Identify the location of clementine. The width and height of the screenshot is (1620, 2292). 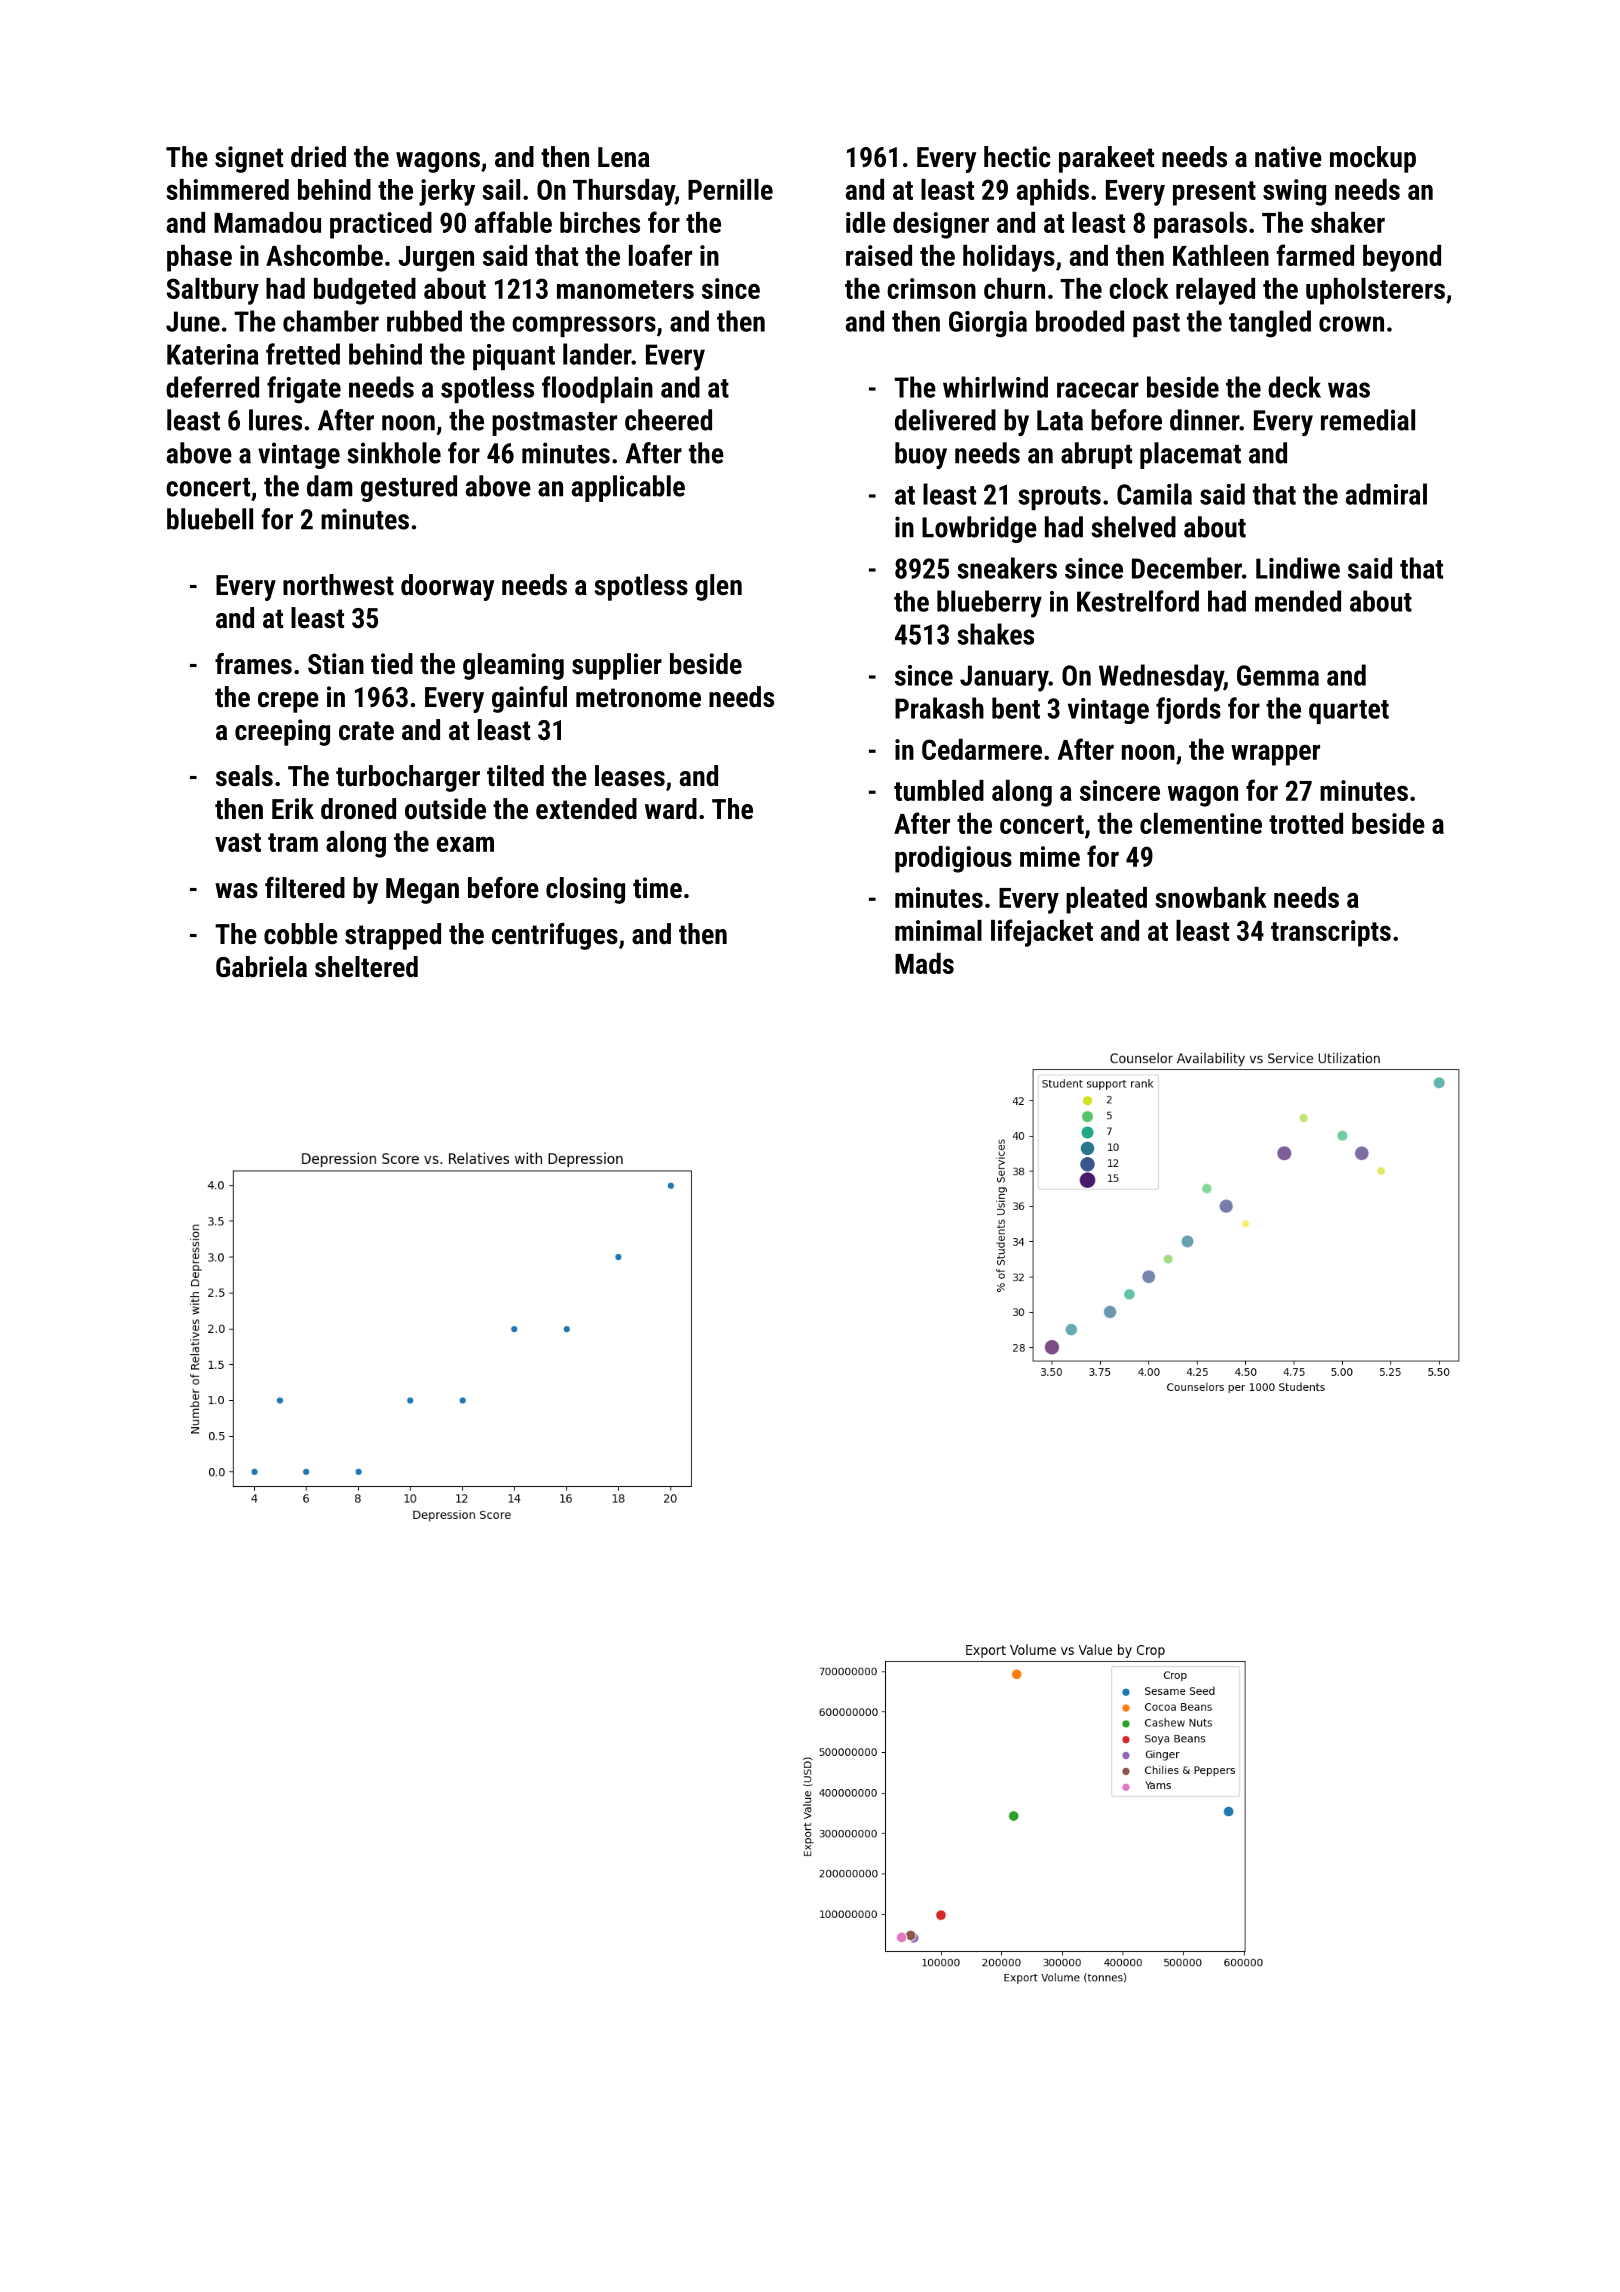
(1201, 823).
